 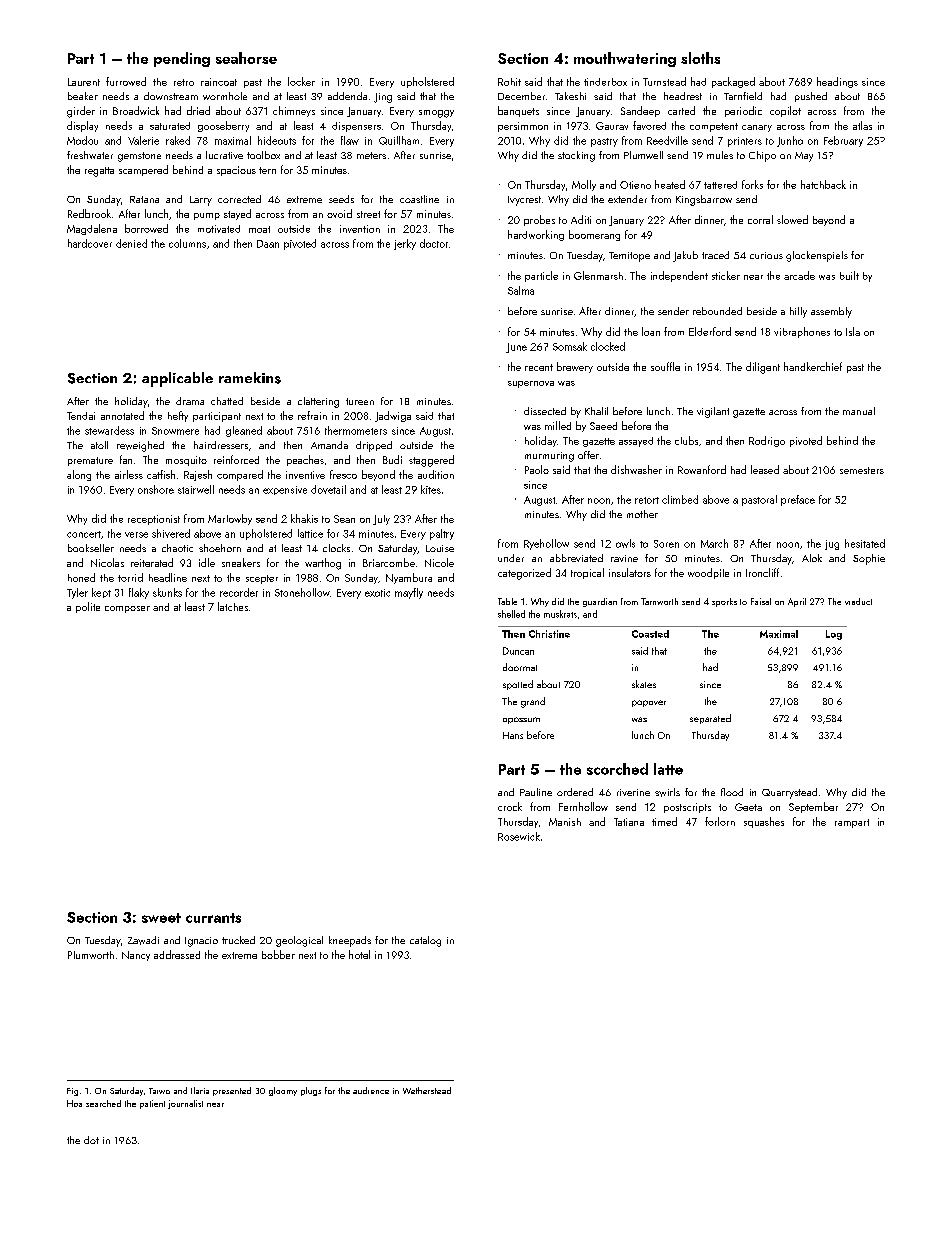 What do you see at coordinates (182, 59) in the screenshot?
I see `pending` at bounding box center [182, 59].
